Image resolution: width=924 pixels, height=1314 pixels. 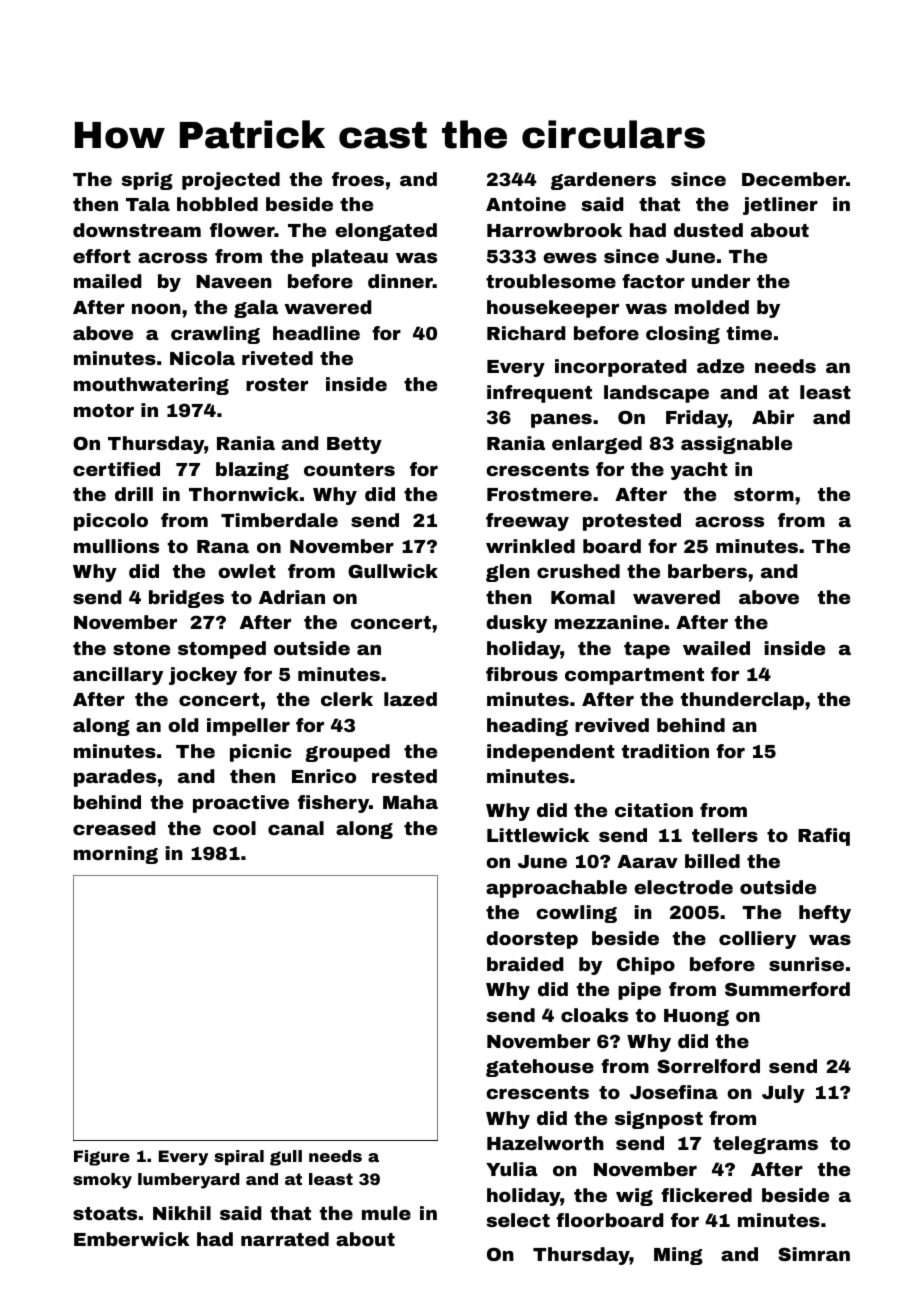 What do you see at coordinates (116, 855) in the screenshot?
I see `morning` at bounding box center [116, 855].
